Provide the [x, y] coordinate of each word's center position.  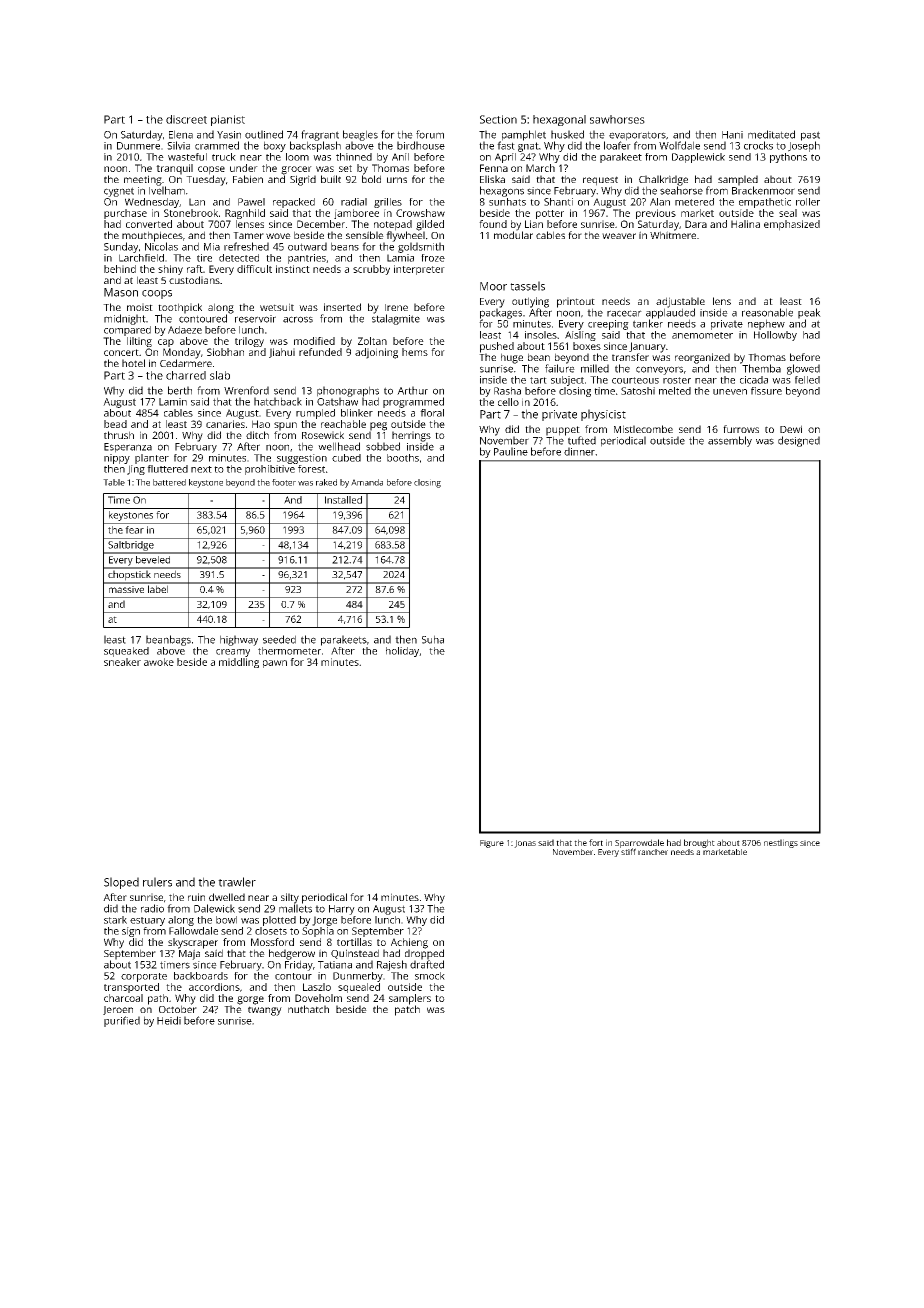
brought [699, 843]
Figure [492, 844]
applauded [670, 313]
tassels [527, 286]
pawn [275, 664]
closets [271, 931]
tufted [582, 440]
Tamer [248, 235]
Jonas [525, 844]
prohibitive [270, 470]
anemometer [702, 335]
